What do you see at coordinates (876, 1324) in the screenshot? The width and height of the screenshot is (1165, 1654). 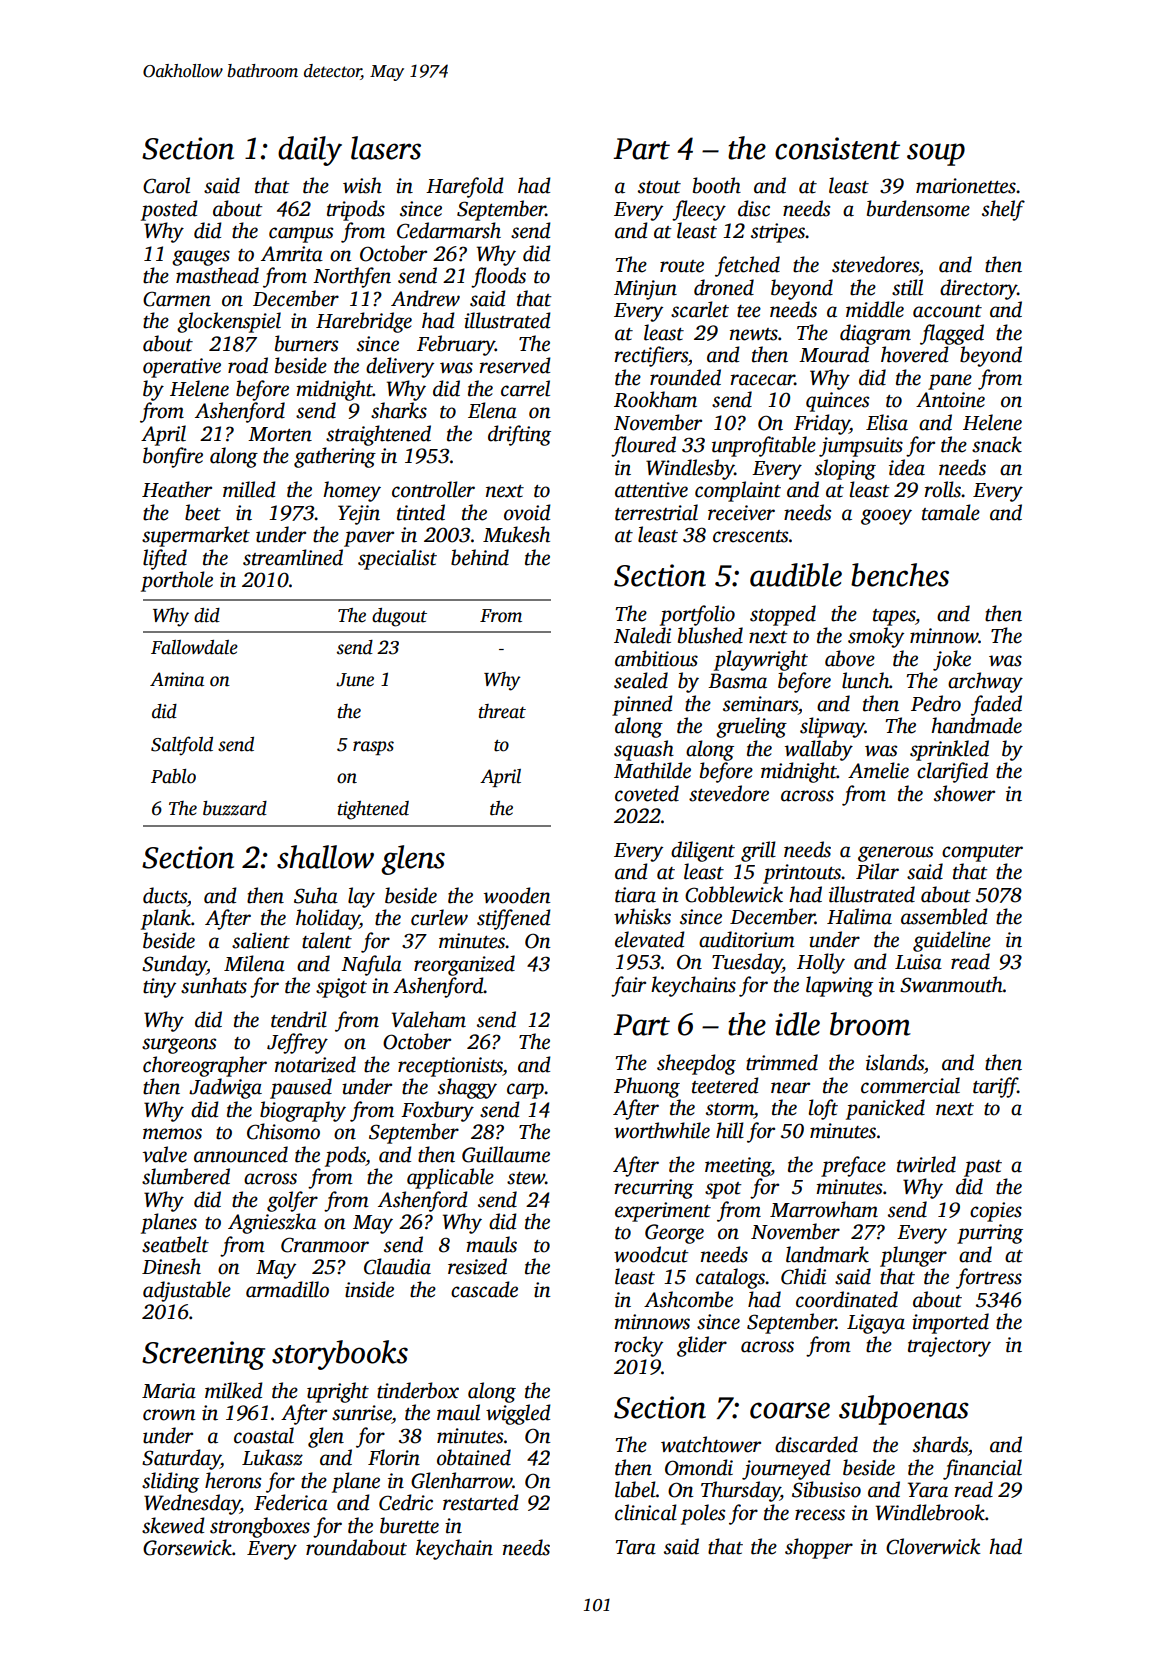 I see `Ligaya` at bounding box center [876, 1324].
